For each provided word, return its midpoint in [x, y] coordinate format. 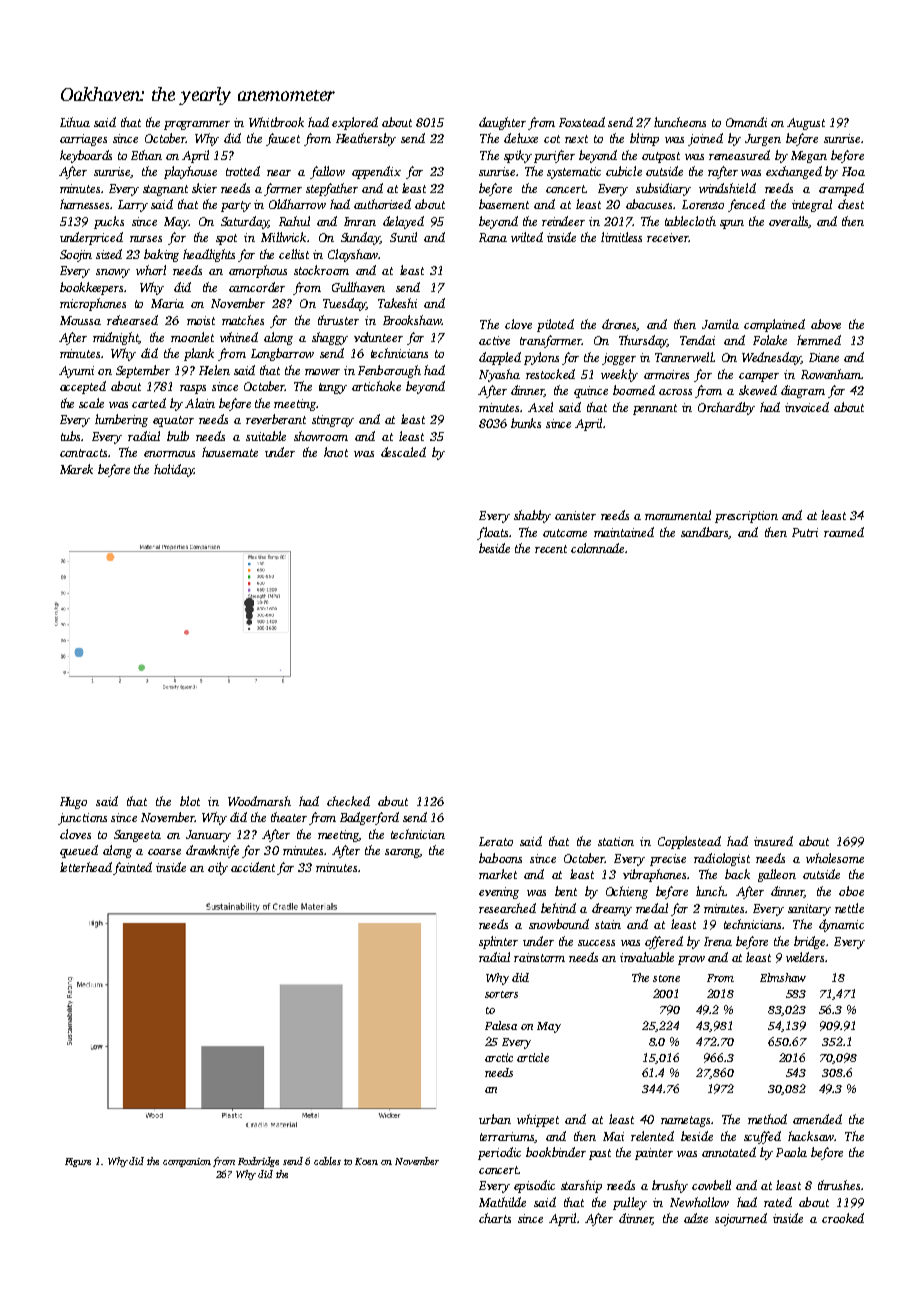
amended [817, 1119]
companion [187, 1162]
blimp [644, 139]
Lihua [75, 122]
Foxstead [582, 122]
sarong [402, 853]
